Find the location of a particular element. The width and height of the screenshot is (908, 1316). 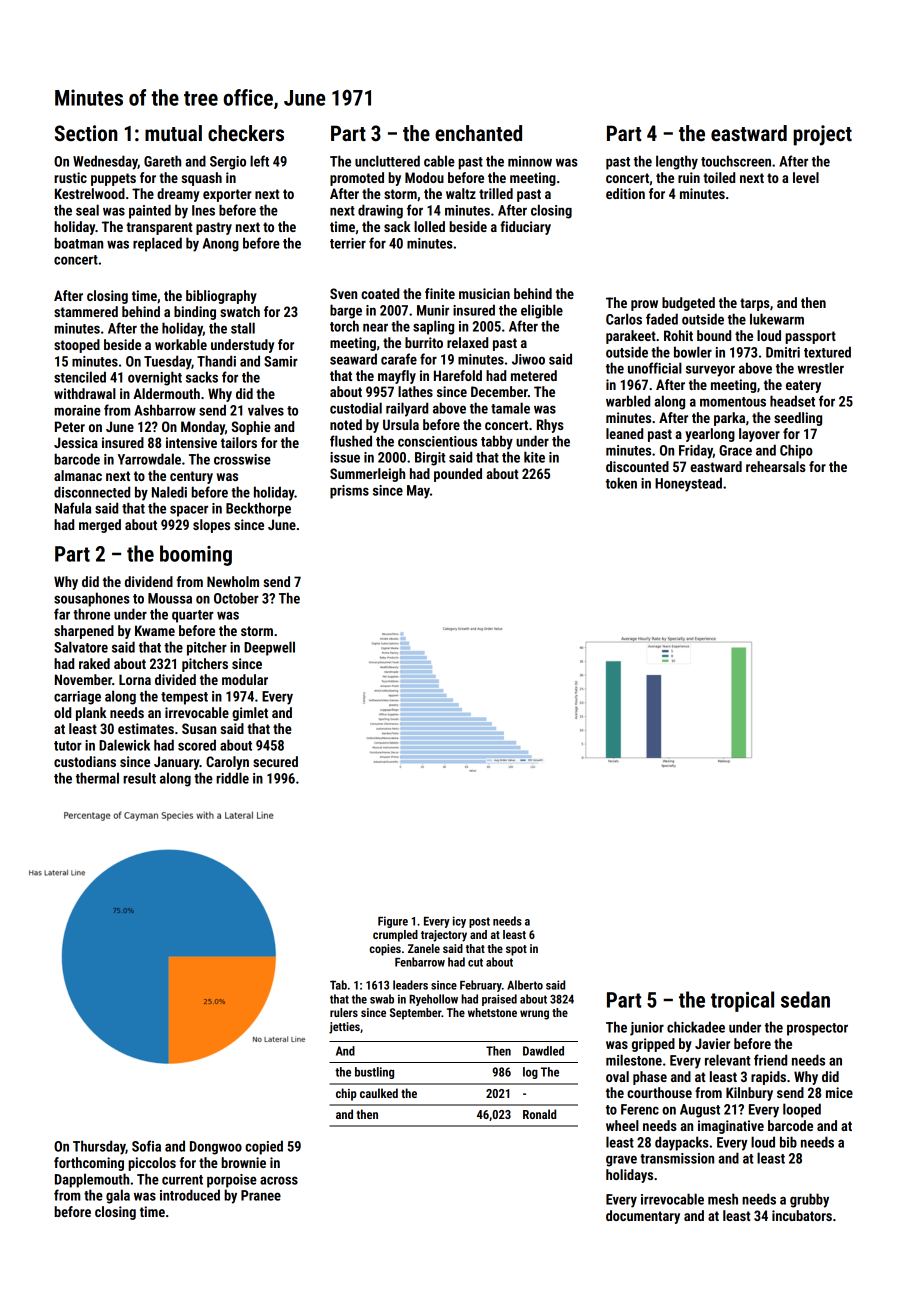

tropical is located at coordinates (742, 1001).
